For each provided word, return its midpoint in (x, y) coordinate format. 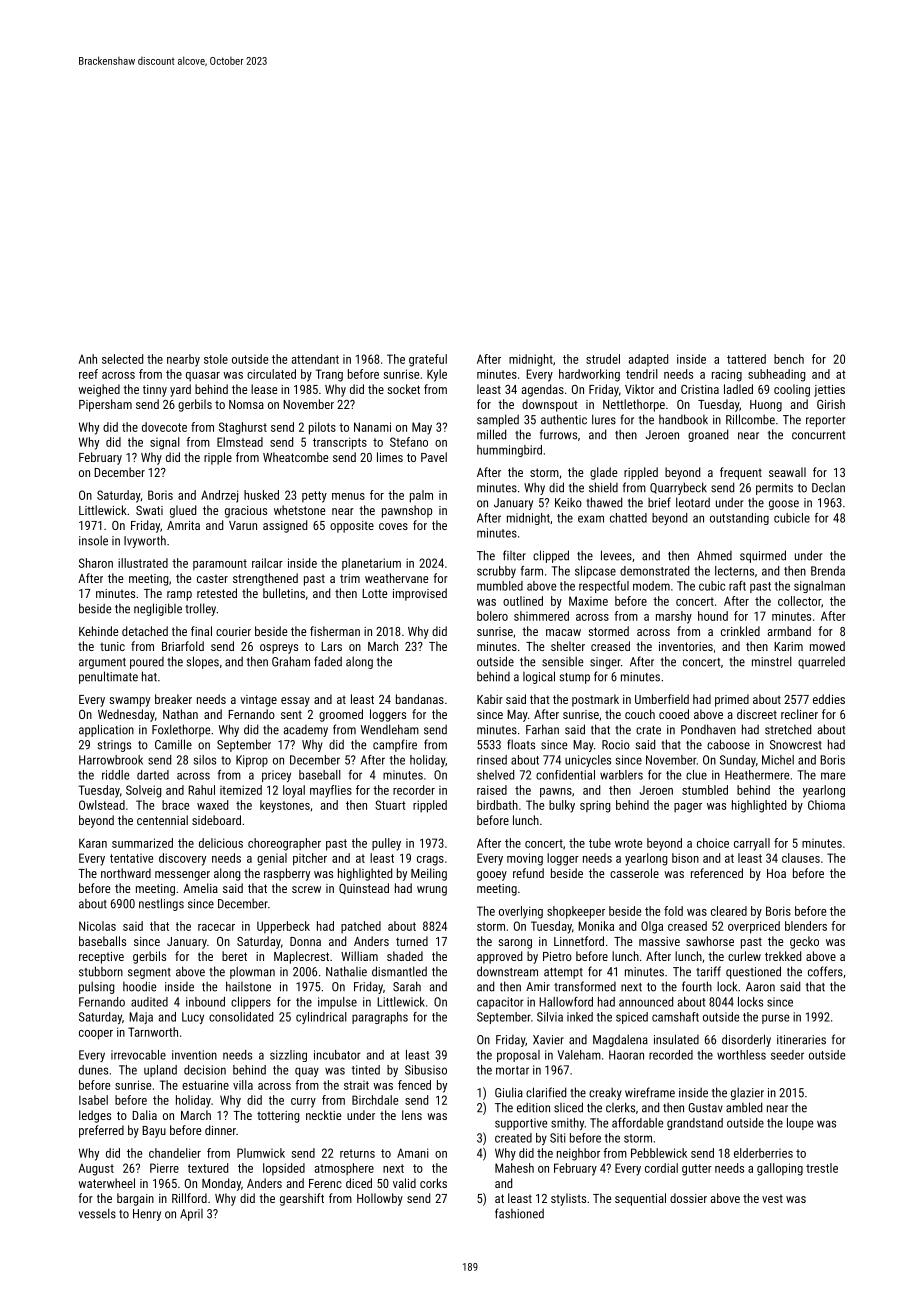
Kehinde (98, 631)
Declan (828, 488)
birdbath (497, 805)
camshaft (675, 1017)
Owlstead (102, 805)
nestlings (161, 904)
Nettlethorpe (634, 405)
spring (595, 806)
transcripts (340, 443)
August (96, 1169)
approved (499, 957)
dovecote (164, 427)
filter (514, 555)
